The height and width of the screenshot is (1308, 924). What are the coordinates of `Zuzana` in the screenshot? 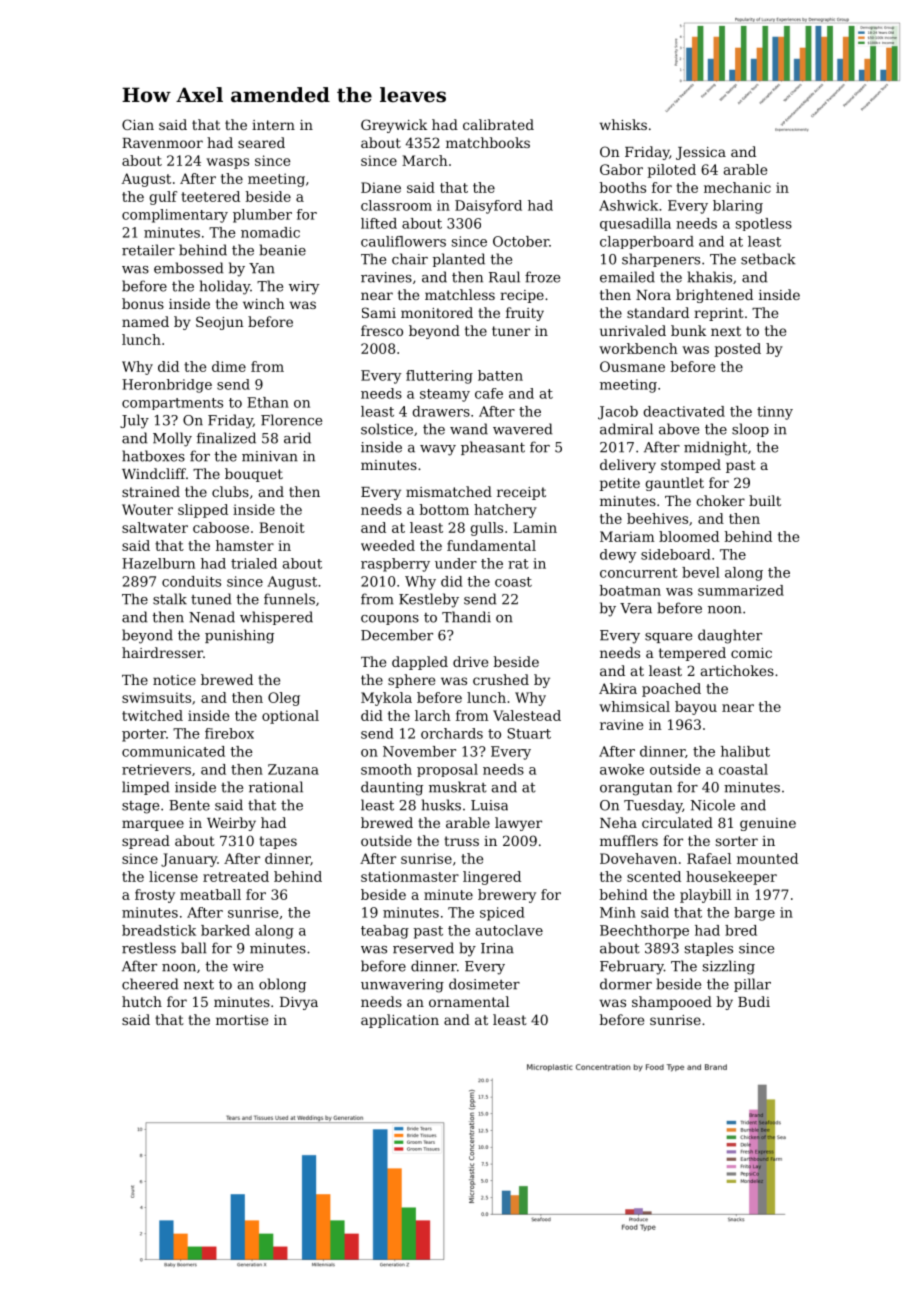 It's located at (293, 769).
